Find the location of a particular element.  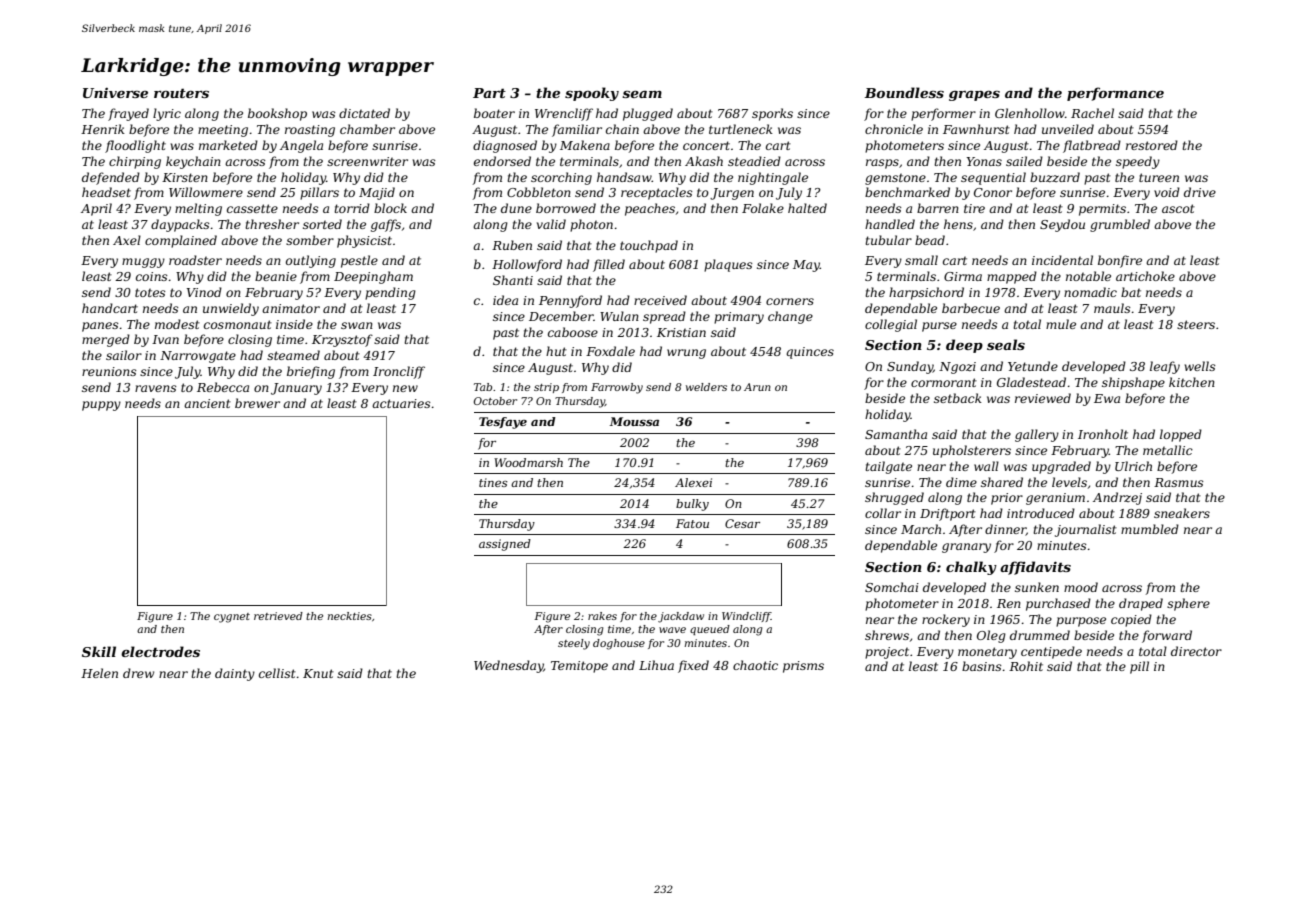

halted is located at coordinates (807, 208).
